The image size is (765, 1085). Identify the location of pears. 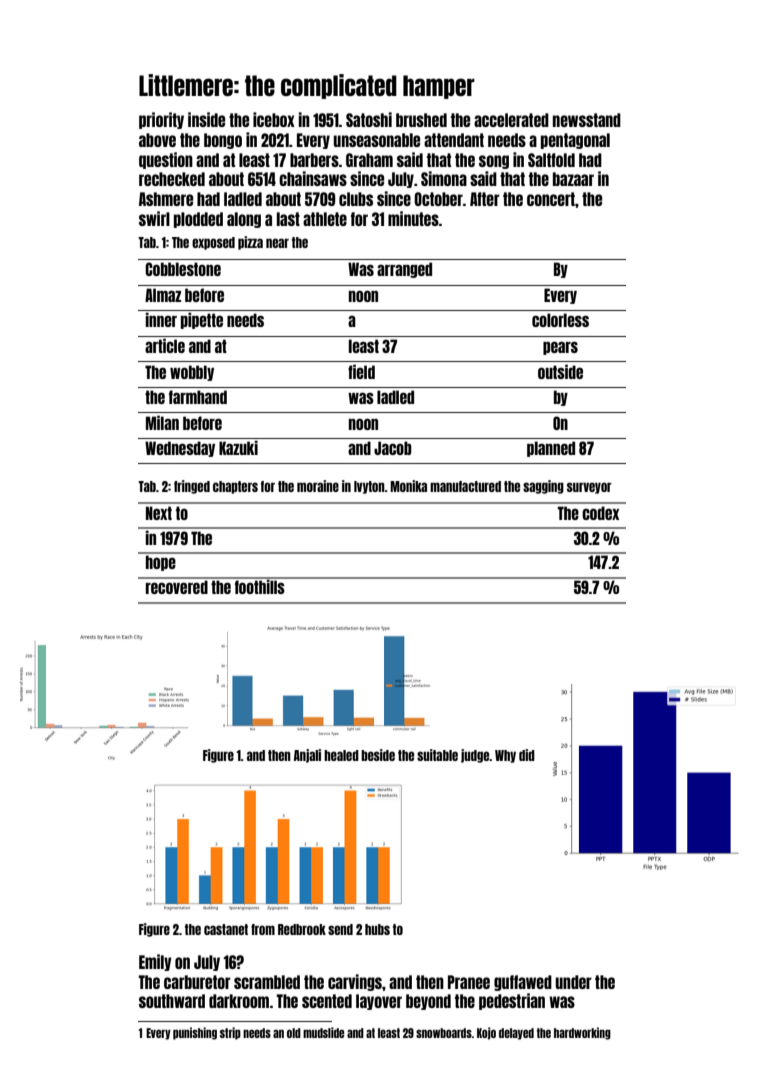
(560, 348).
